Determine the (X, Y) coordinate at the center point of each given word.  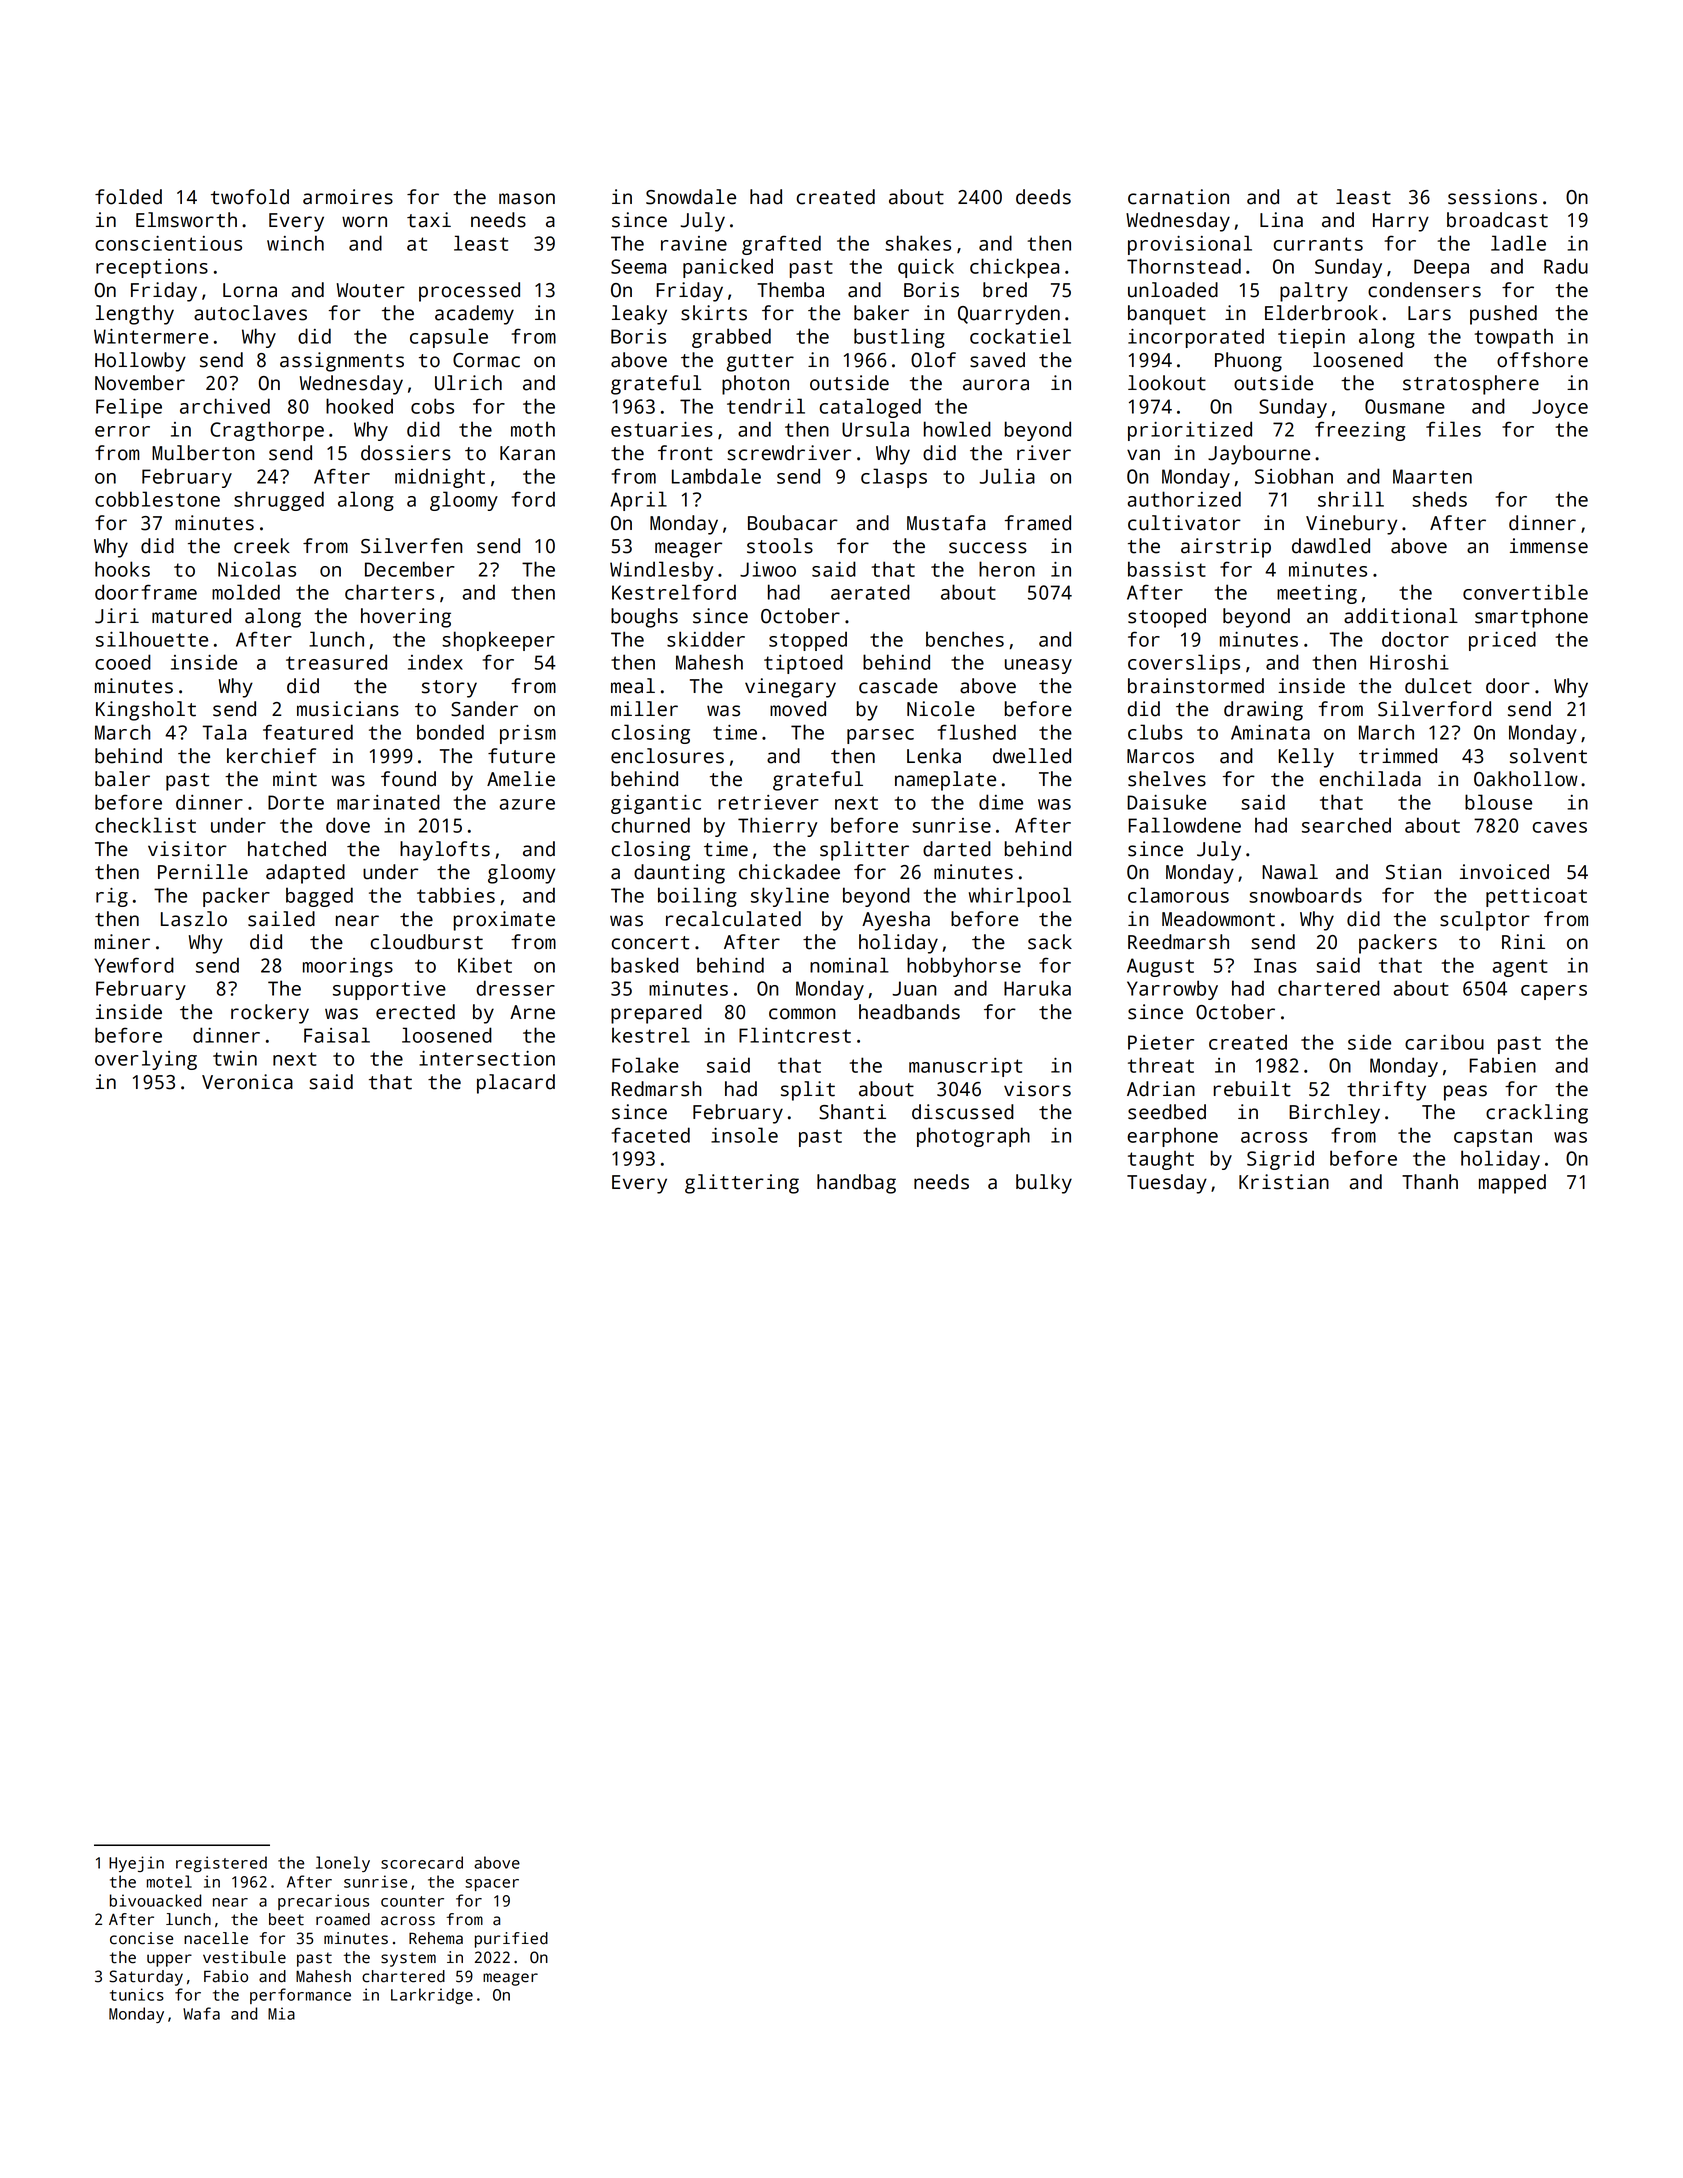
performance (300, 1996)
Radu (1566, 266)
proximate (504, 921)
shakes (918, 243)
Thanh (1430, 1182)
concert (650, 943)
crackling (1537, 1114)
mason (527, 199)
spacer (492, 1885)
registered (221, 1864)
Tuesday (1167, 1184)
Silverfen (411, 546)
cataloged (870, 408)
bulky (1044, 1184)
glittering (742, 1184)
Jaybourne (1259, 455)
